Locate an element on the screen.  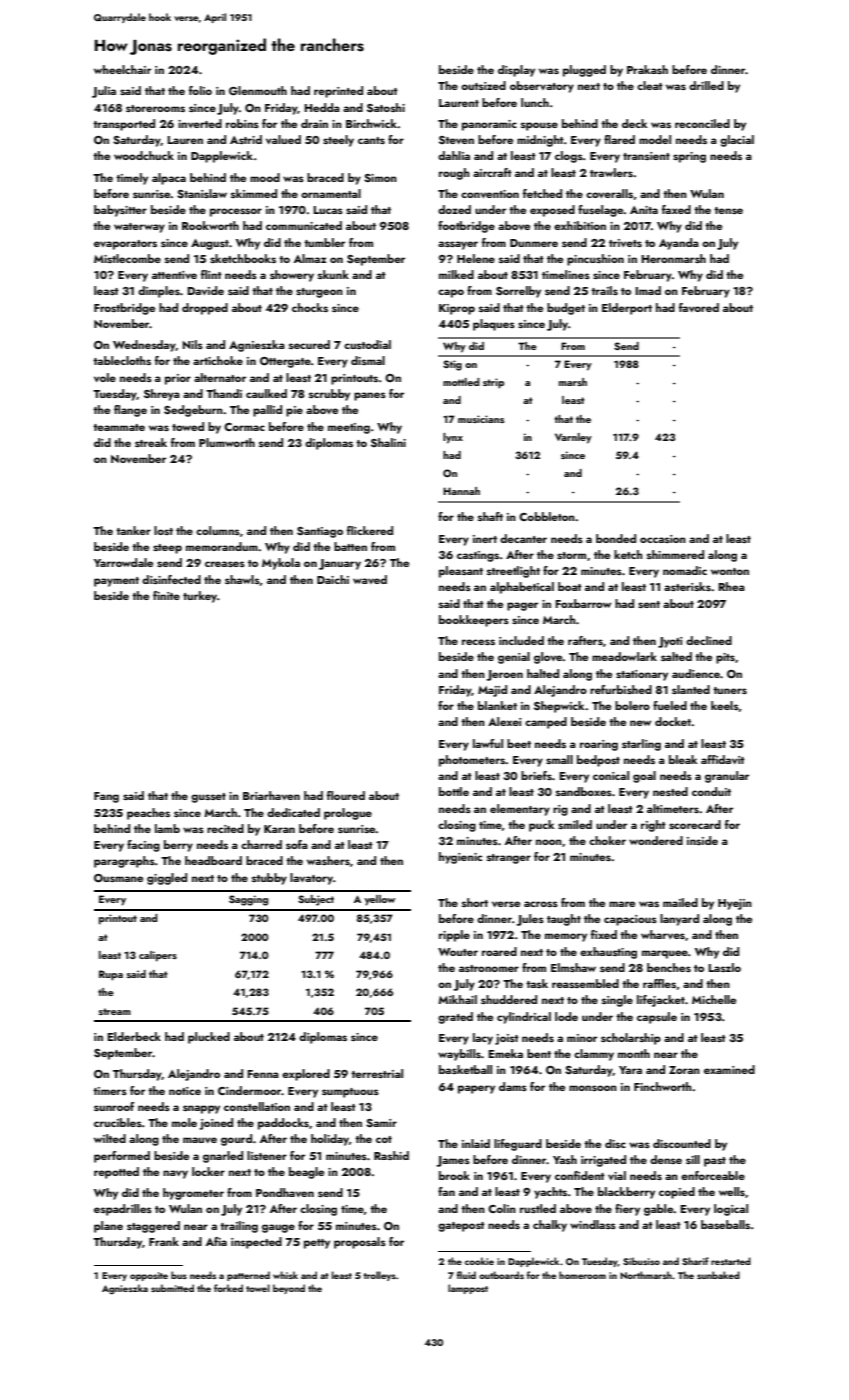
capacious is located at coordinates (630, 920).
